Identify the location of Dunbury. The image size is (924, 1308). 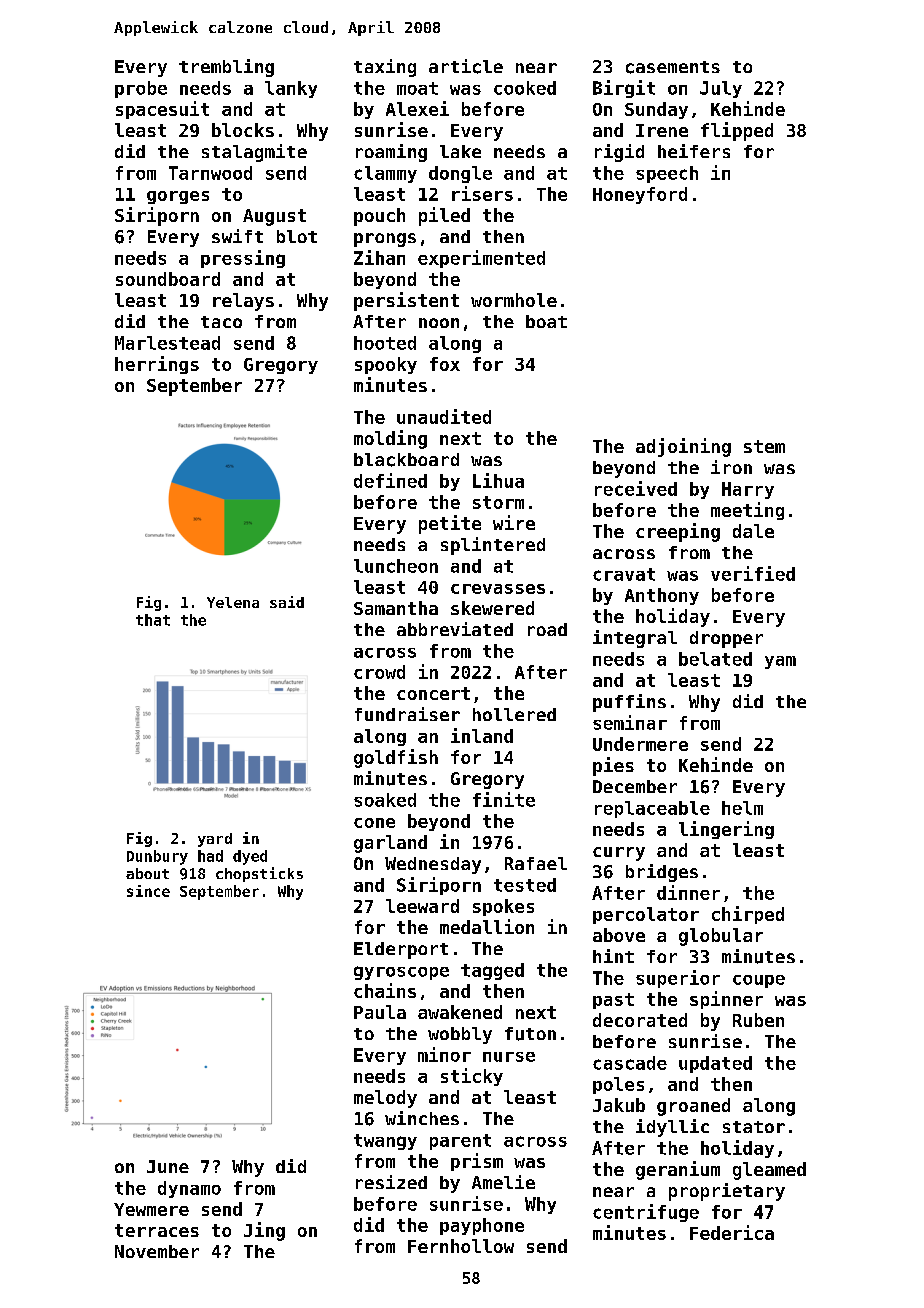
(157, 857).
